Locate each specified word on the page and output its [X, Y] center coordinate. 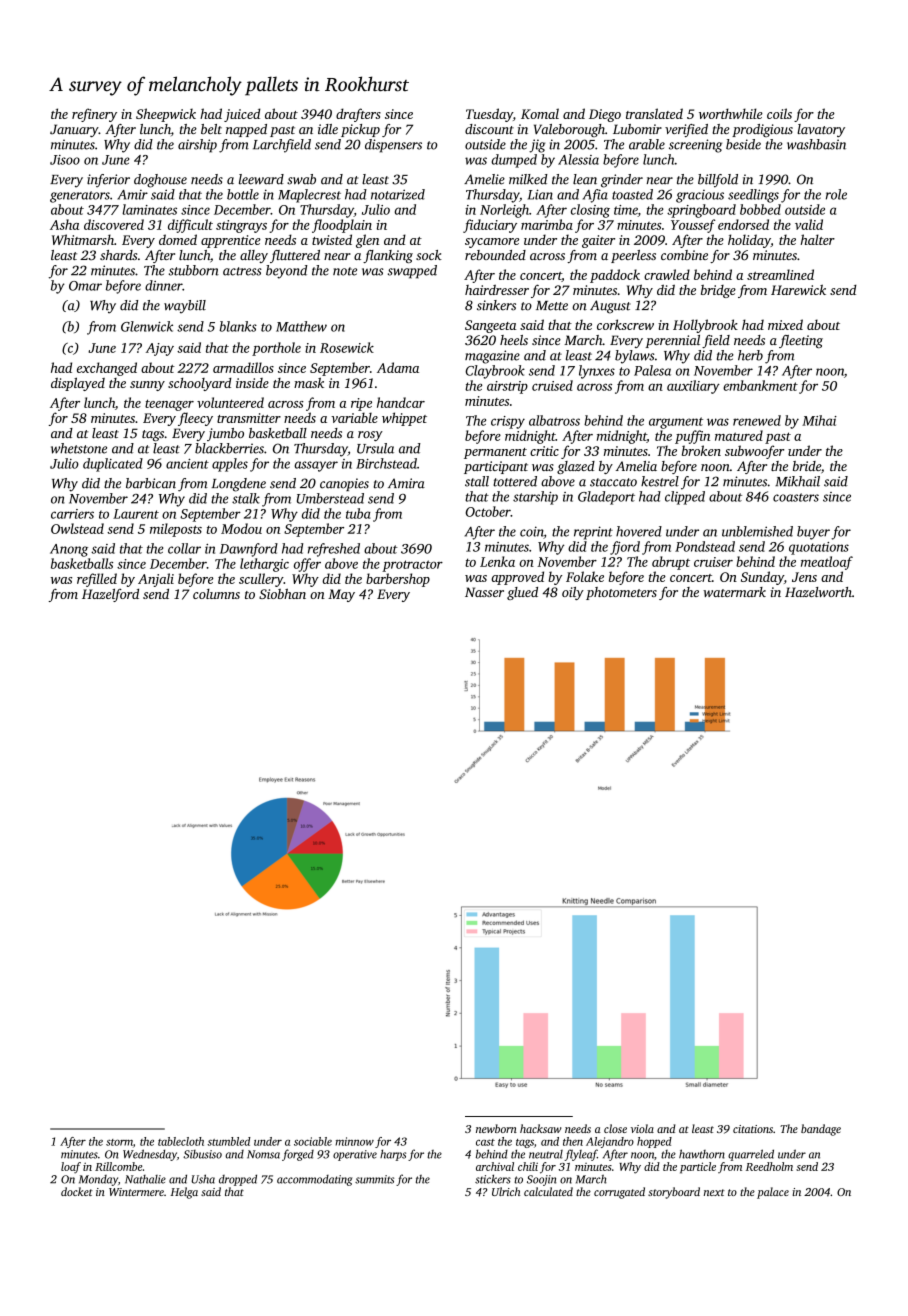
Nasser [484, 592]
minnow [354, 1141]
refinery [94, 115]
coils [779, 113]
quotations [819, 548]
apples [230, 465]
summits [374, 1179]
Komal [540, 113]
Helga [184, 1193]
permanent [495, 453]
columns [216, 594]
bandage [821, 1130]
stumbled [229, 1141]
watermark [734, 592]
